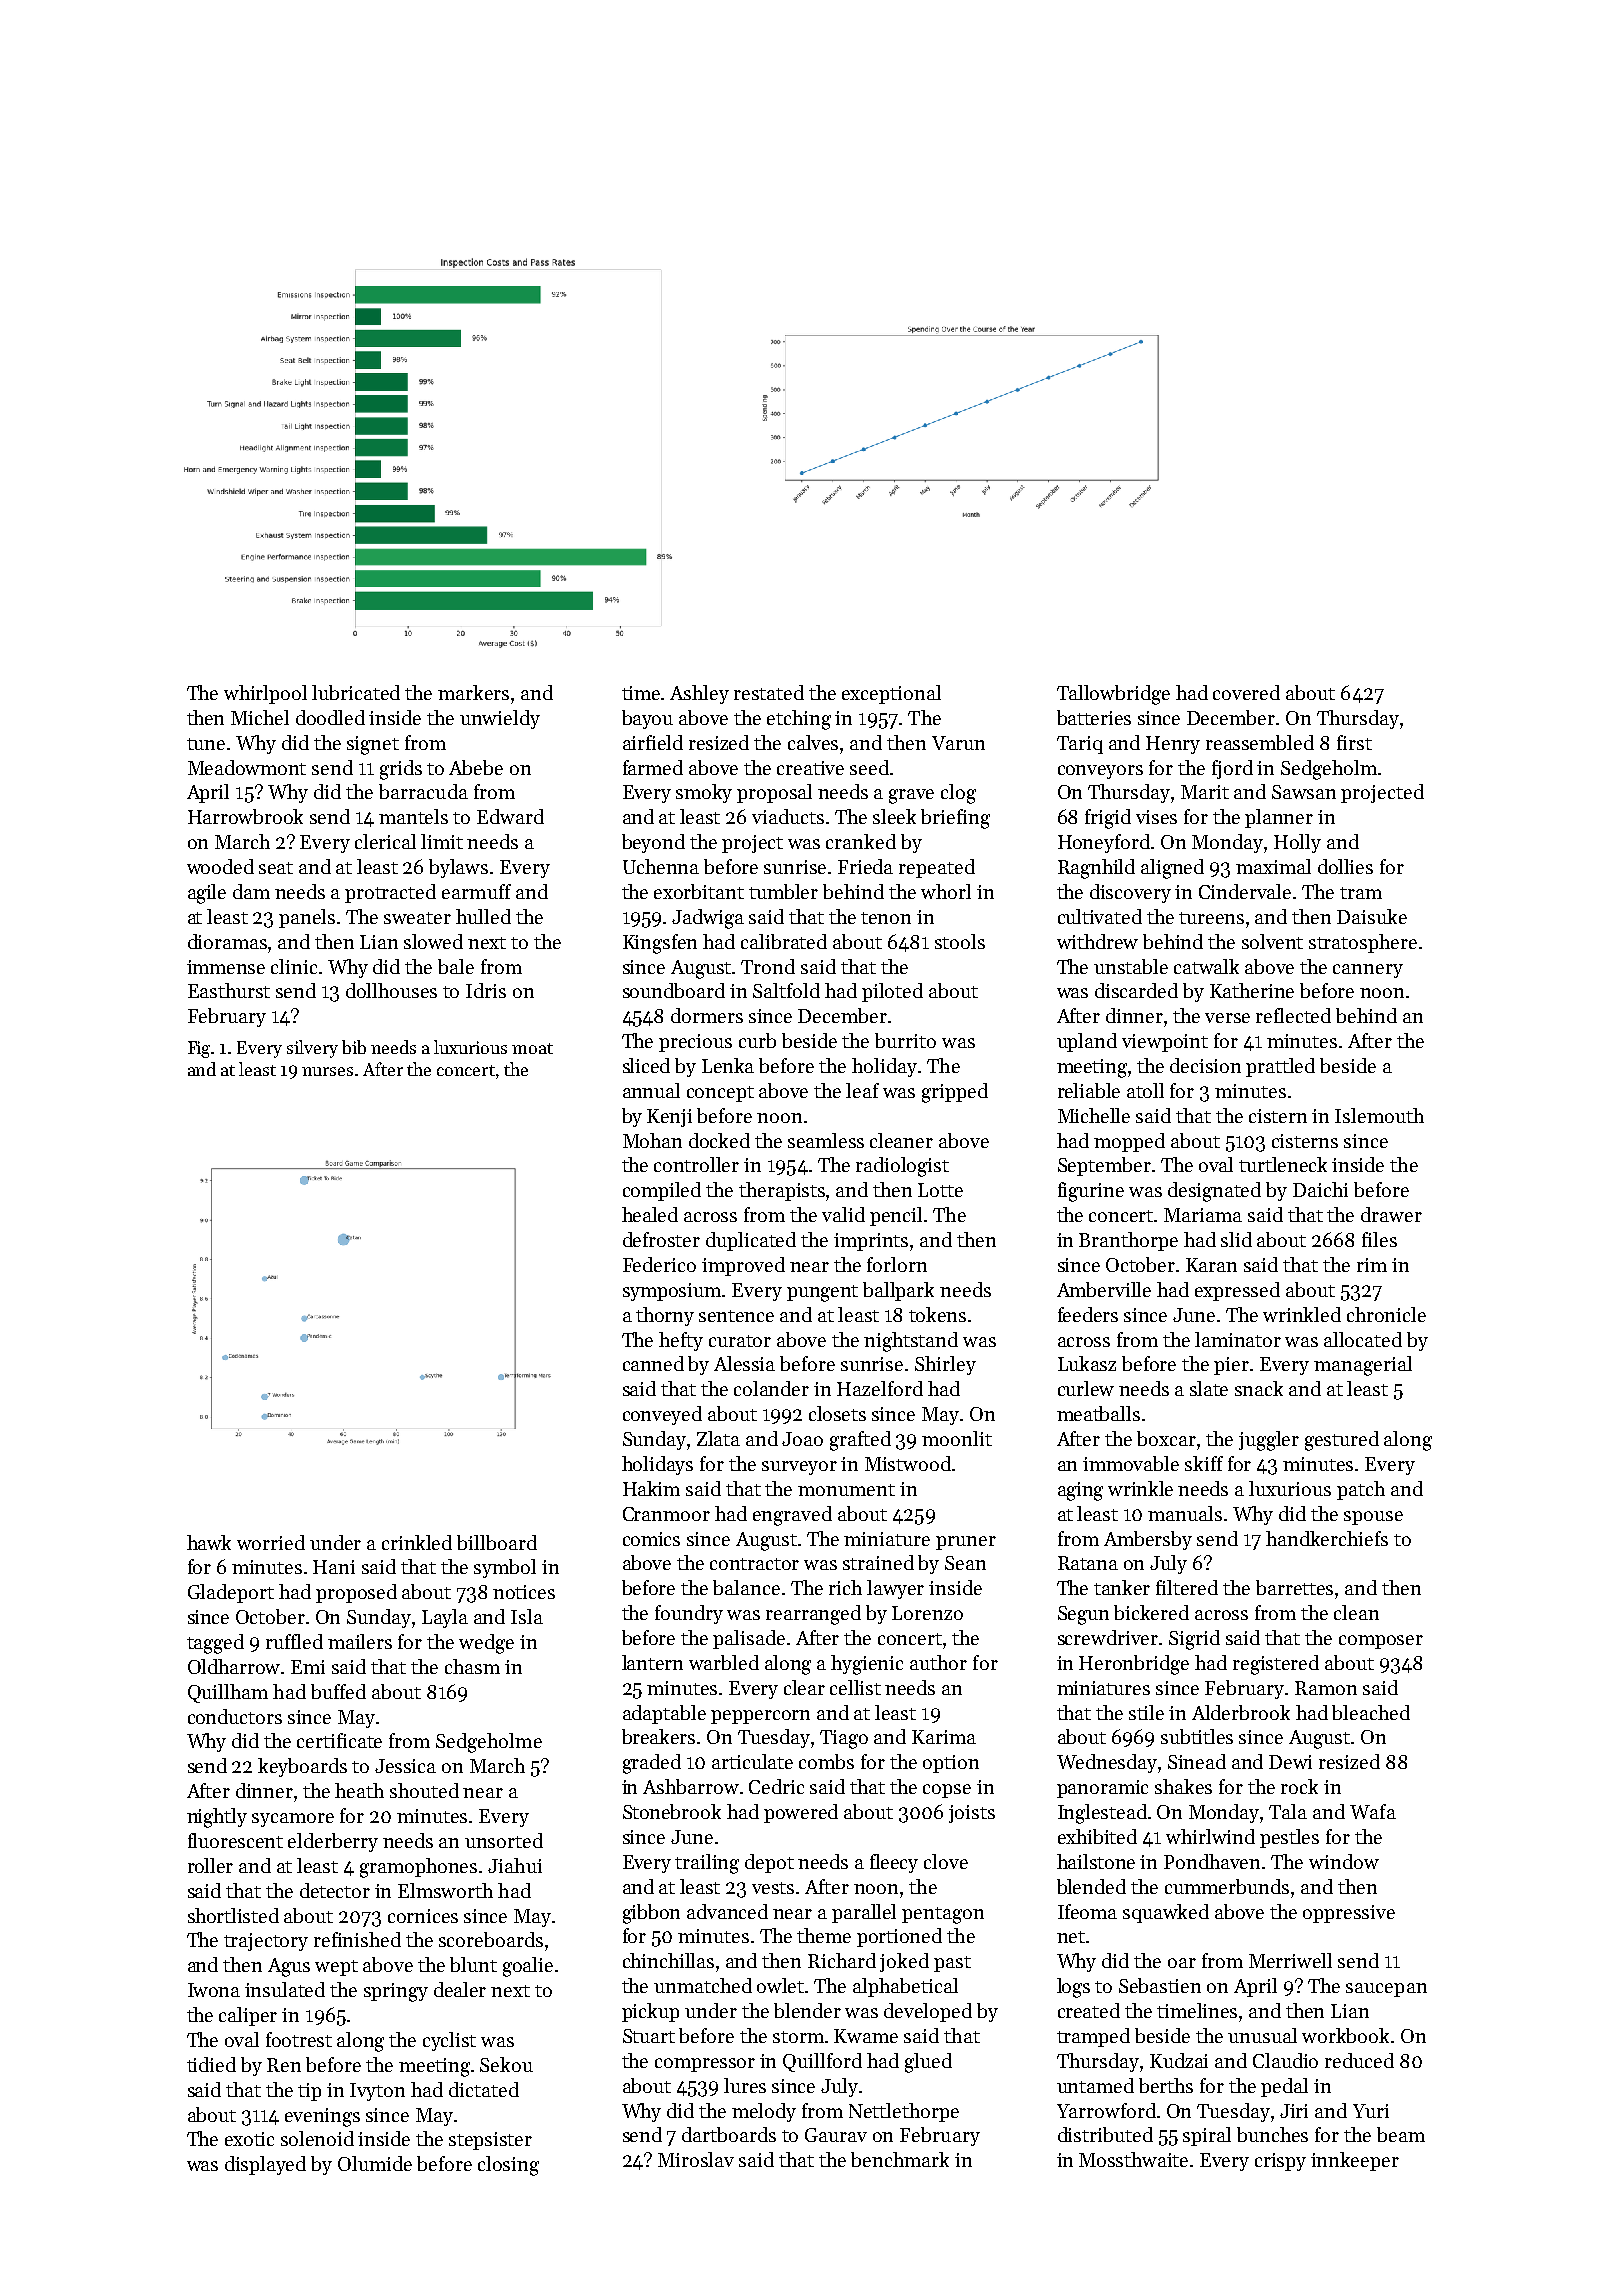 The image size is (1620, 2292). Describe the element at coordinates (1209, 1388) in the image. I see `slate` at that location.
